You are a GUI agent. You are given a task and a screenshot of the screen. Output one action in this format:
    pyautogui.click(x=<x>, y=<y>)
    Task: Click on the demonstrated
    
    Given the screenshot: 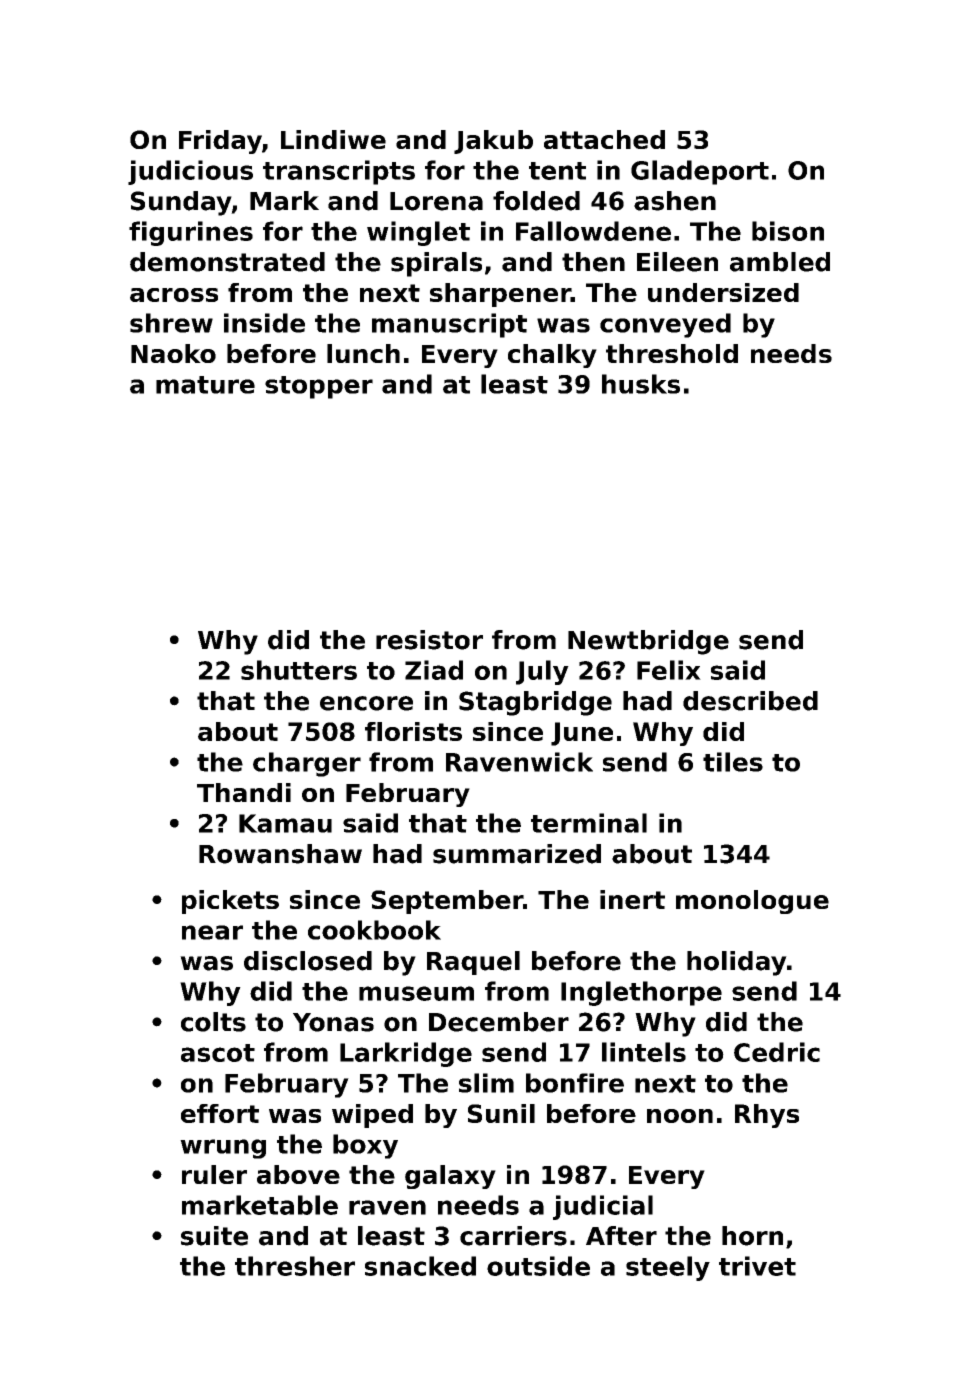 What is the action you would take?
    pyautogui.click(x=227, y=262)
